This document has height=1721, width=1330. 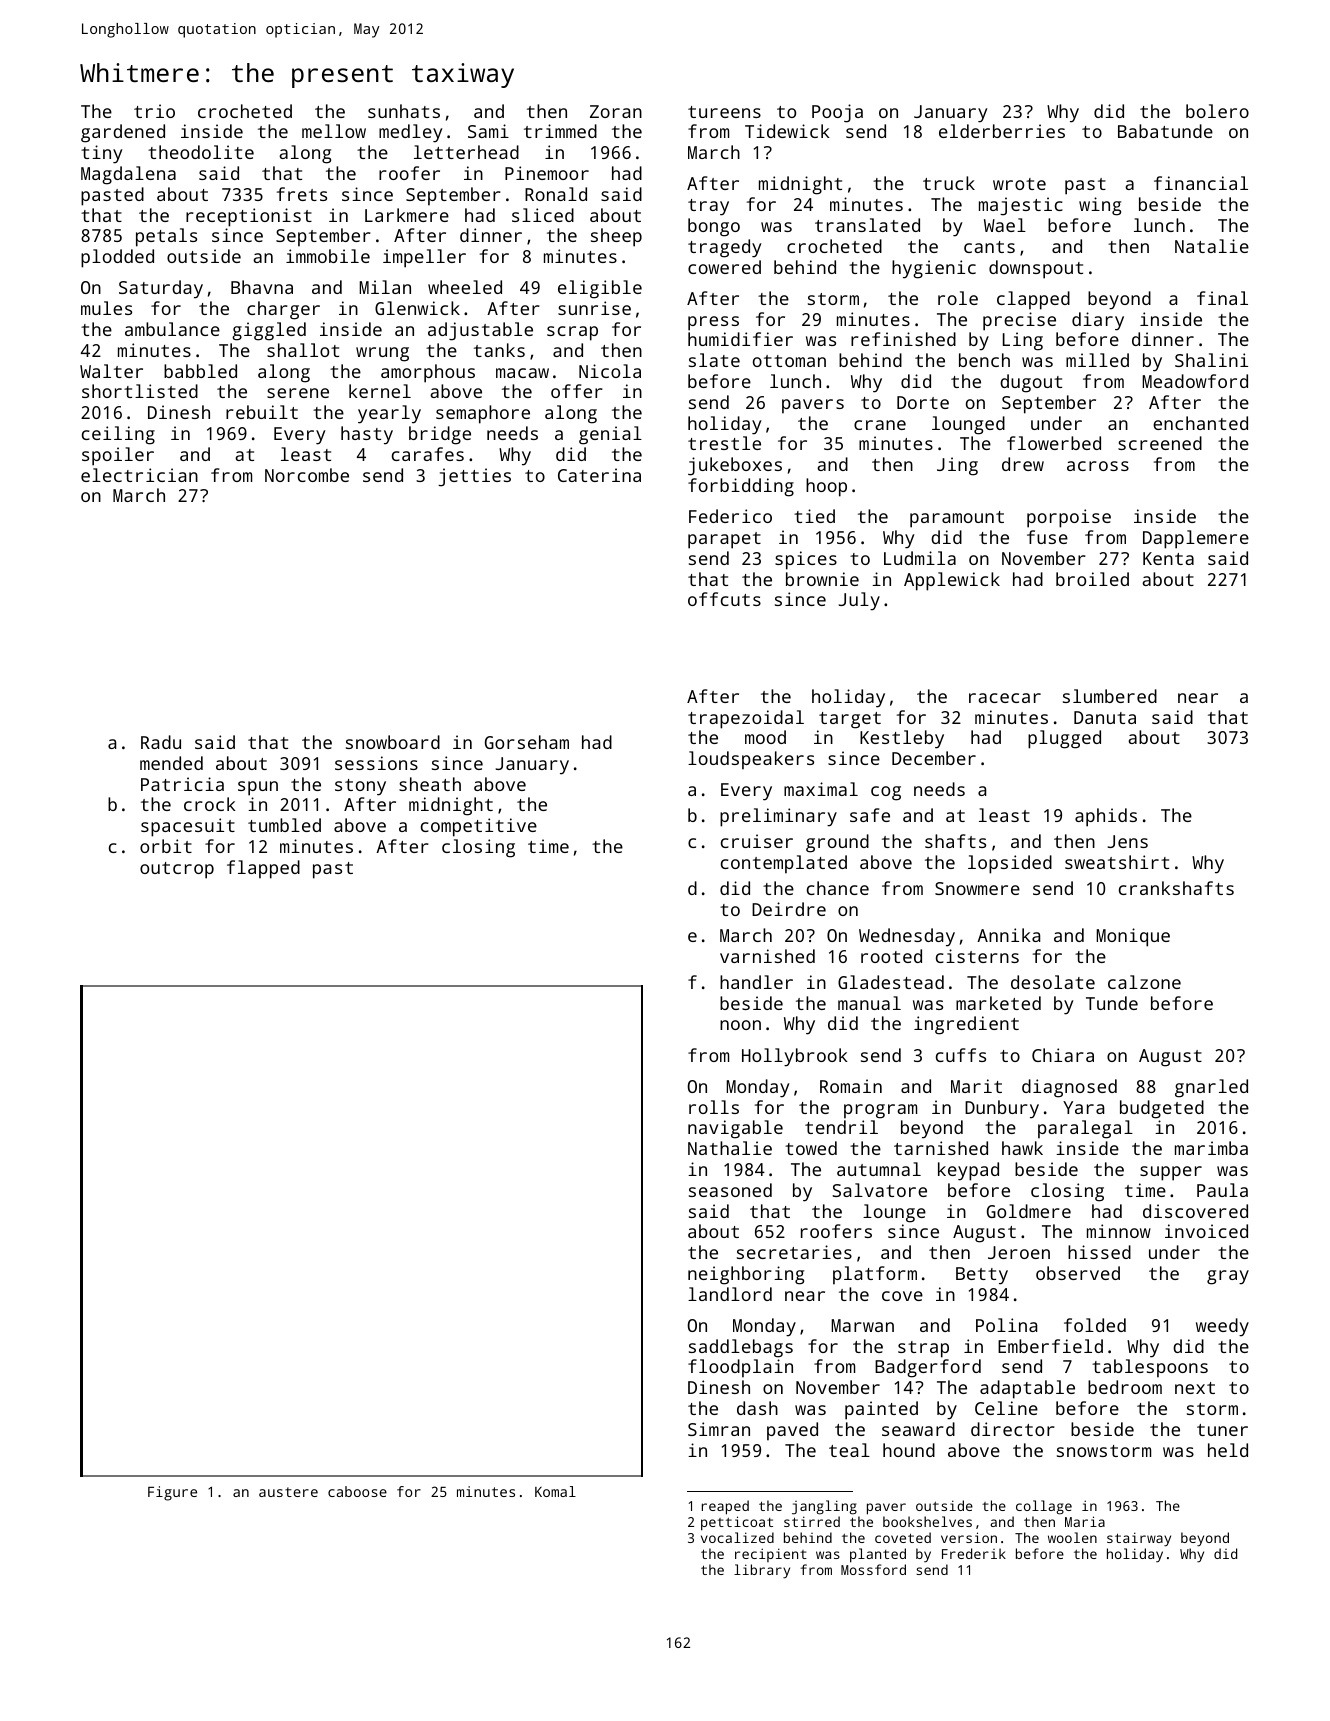 What do you see at coordinates (177, 870) in the document?
I see `outcrop` at bounding box center [177, 870].
